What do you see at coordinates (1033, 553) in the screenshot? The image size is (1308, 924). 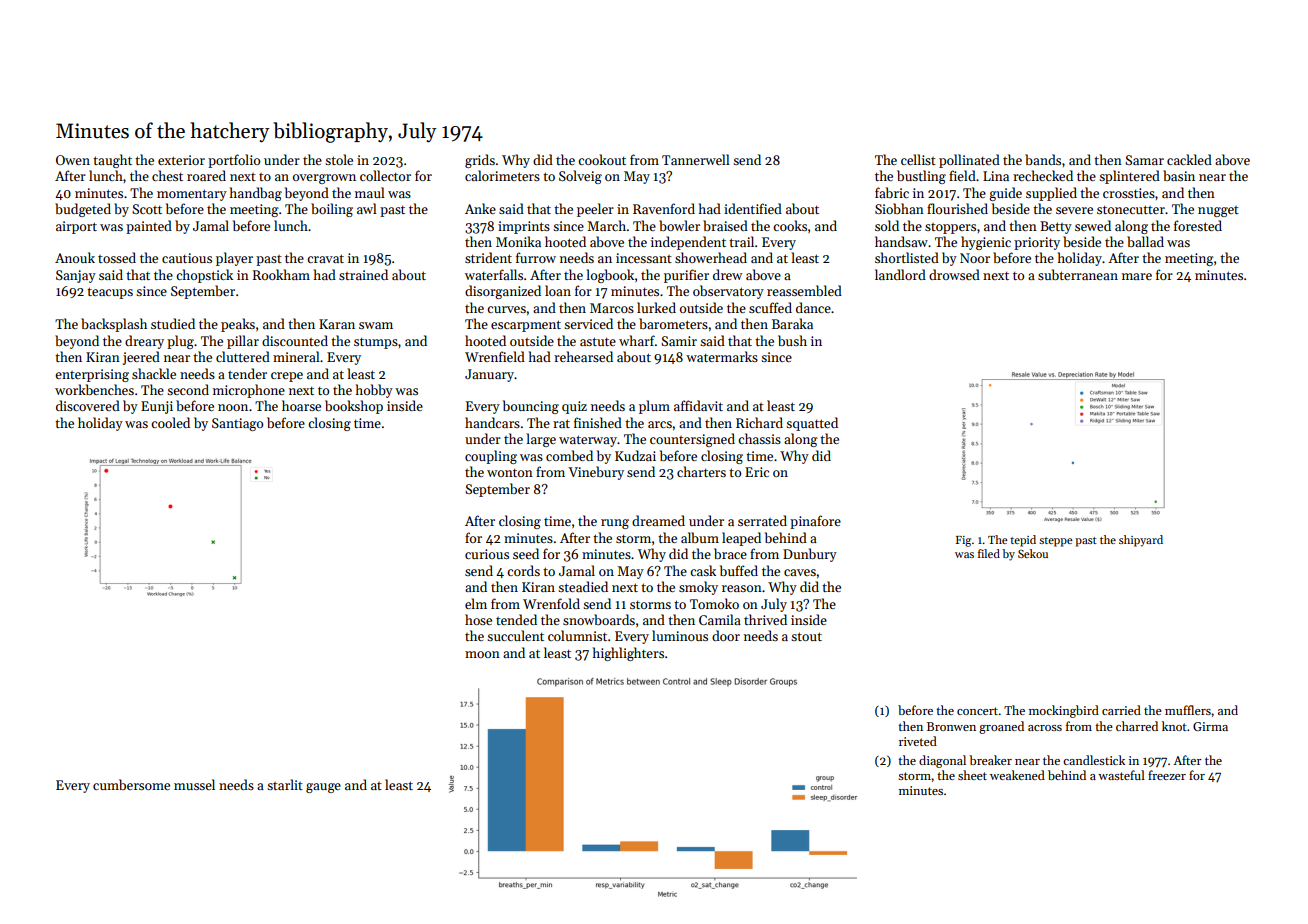 I see `Sekou` at bounding box center [1033, 553].
